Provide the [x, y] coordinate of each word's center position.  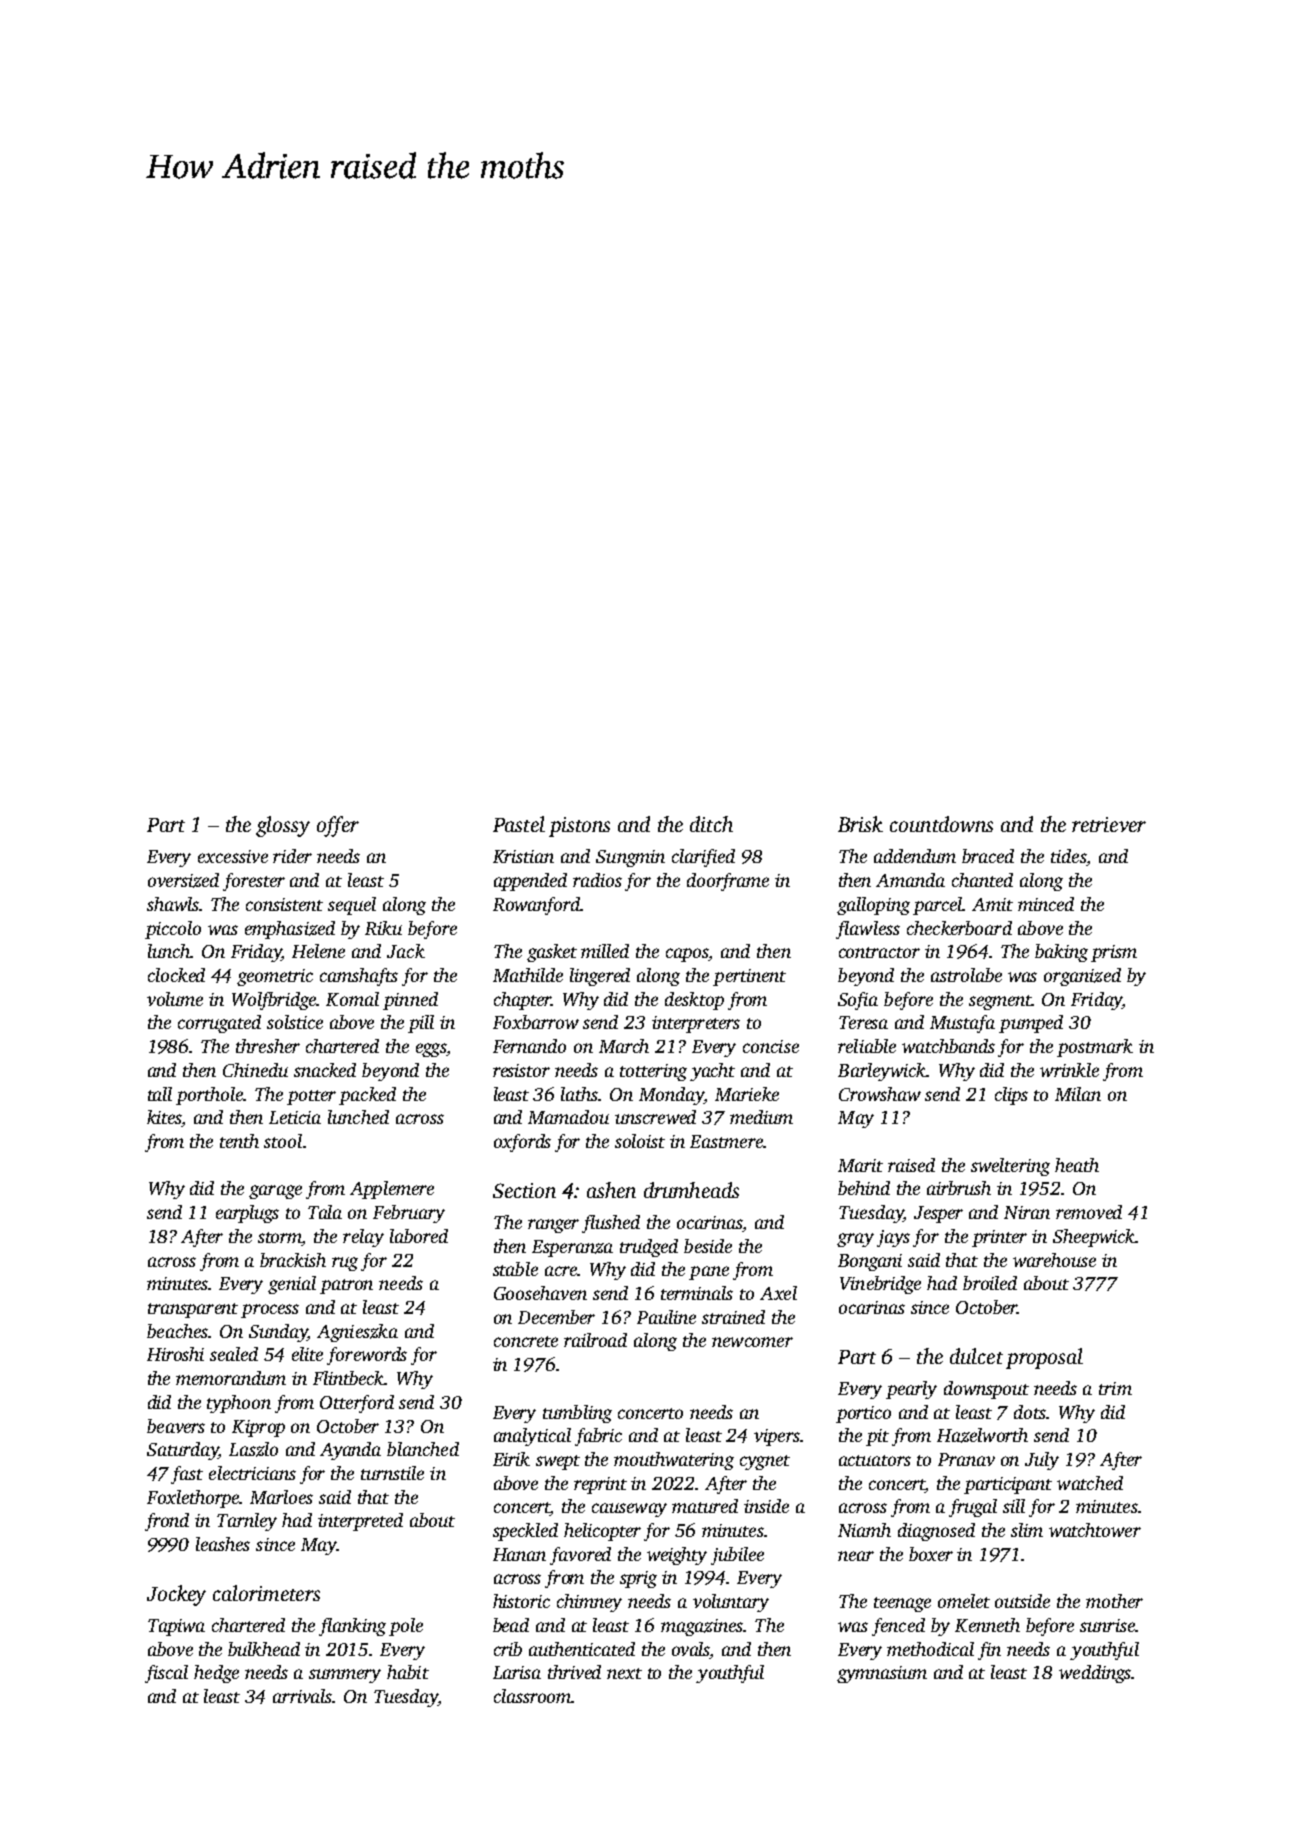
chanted [982, 880]
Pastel [519, 824]
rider [292, 856]
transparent [193, 1310]
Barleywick [882, 1072]
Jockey [176, 1595]
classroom [532, 1696]
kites [164, 1118]
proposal [1044, 1358]
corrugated [219, 1024]
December [556, 1317]
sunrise [1107, 1625]
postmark [1095, 1048]
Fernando [529, 1046]
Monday [671, 1096]
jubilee [737, 1556]
